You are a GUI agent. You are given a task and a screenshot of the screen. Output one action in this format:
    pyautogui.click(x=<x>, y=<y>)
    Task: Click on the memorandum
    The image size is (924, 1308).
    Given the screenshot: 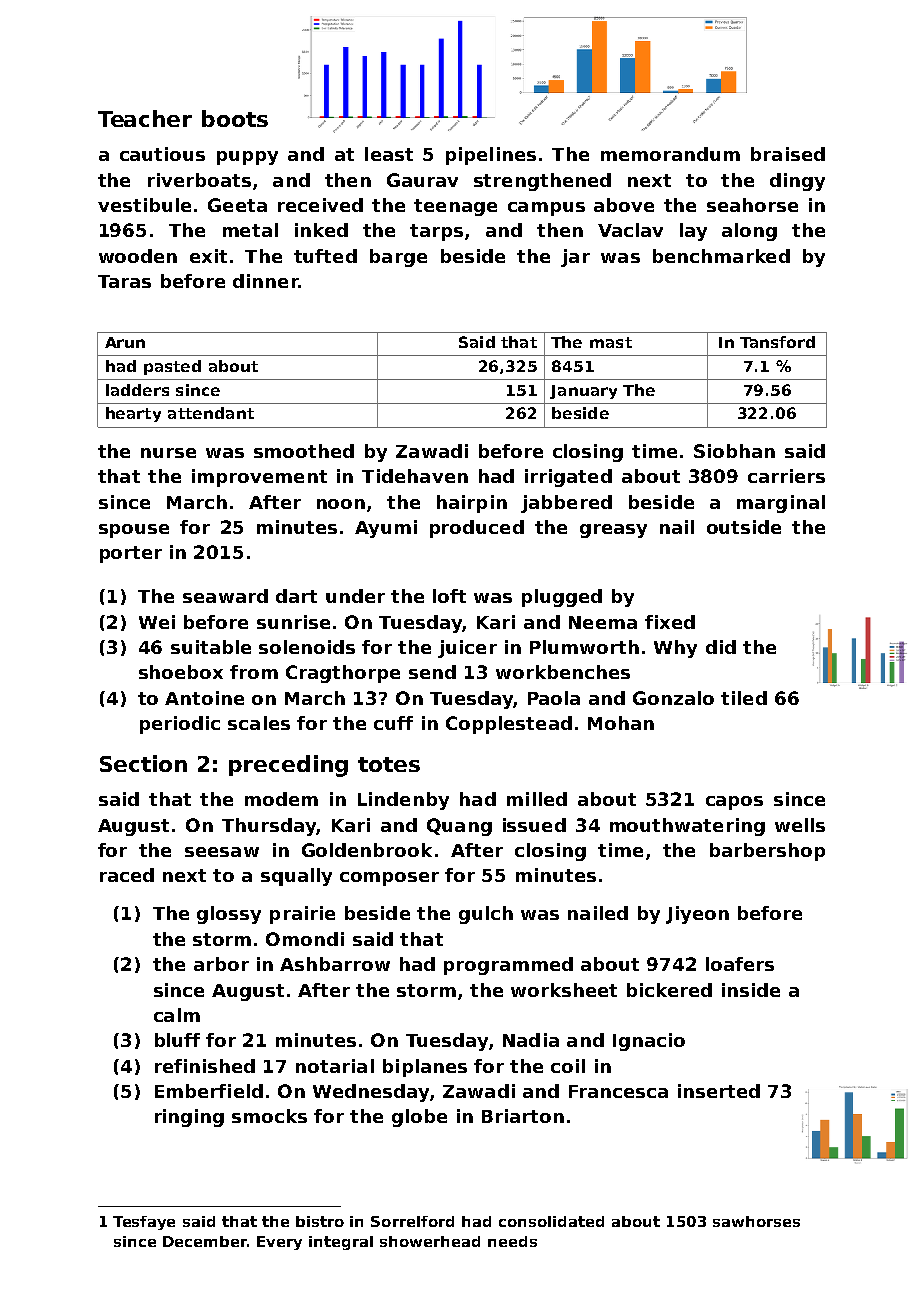 What is the action you would take?
    pyautogui.click(x=670, y=154)
